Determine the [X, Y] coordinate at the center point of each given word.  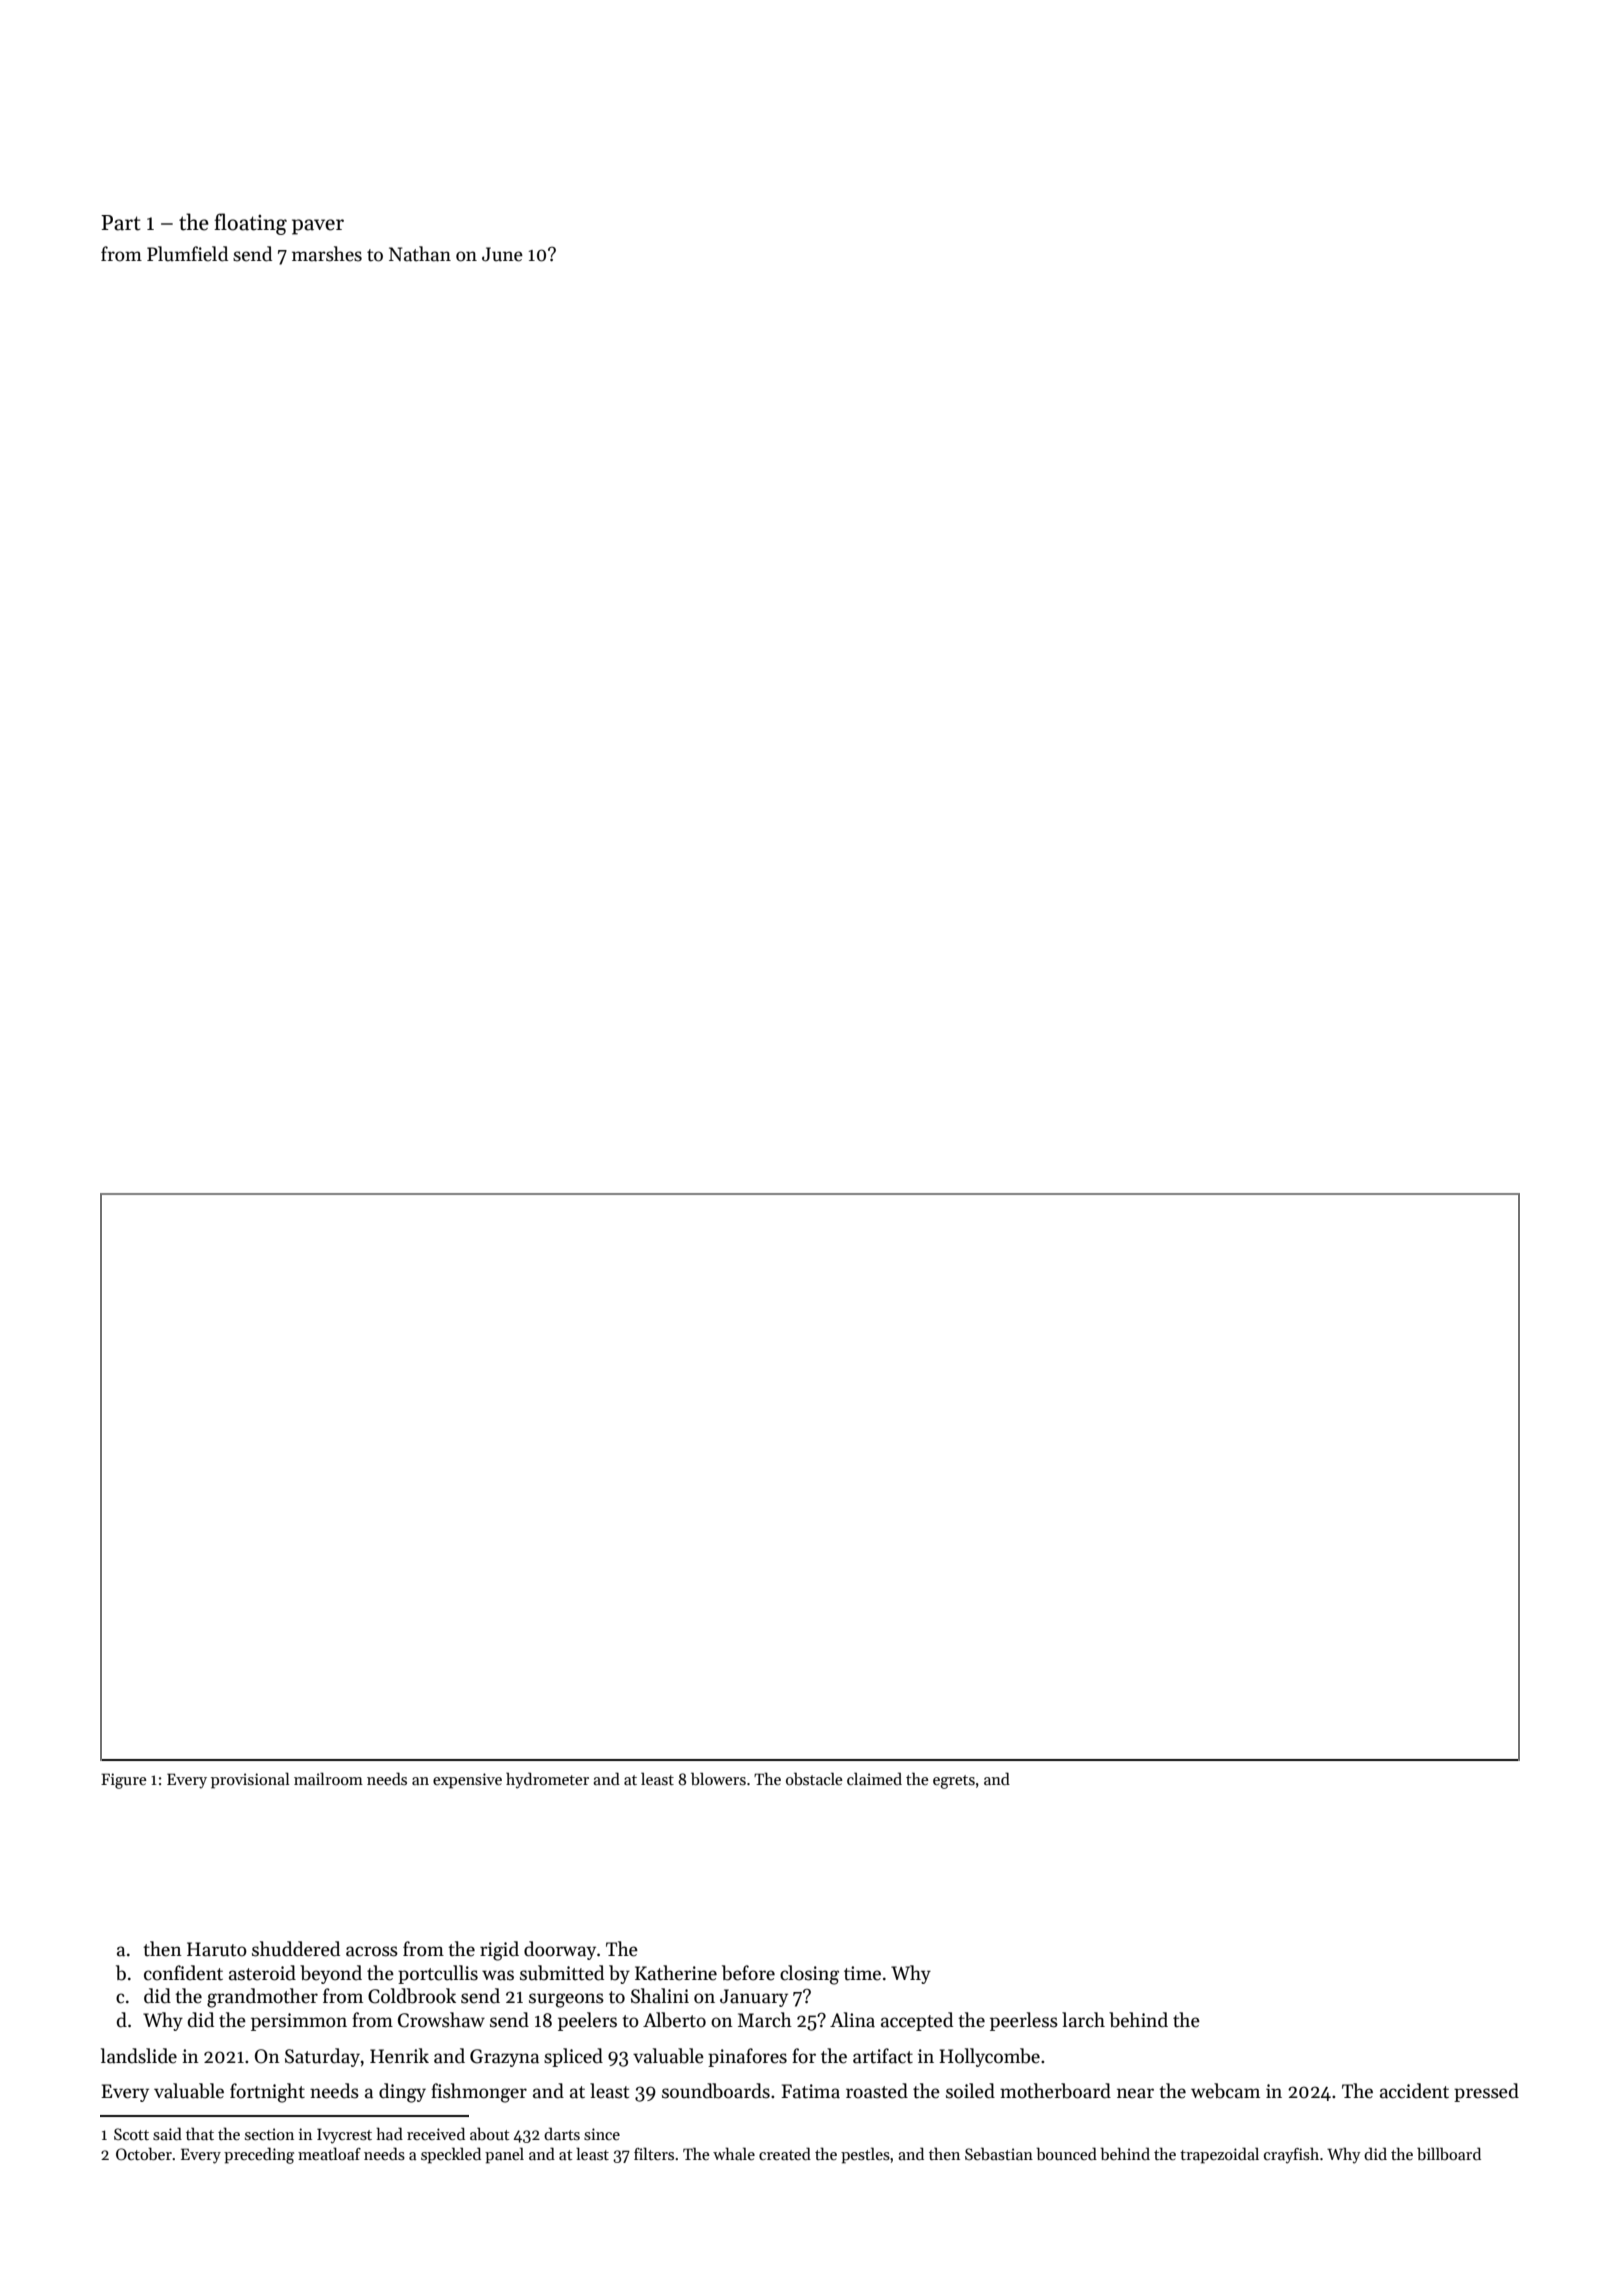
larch [1083, 2020]
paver [318, 227]
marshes [327, 254]
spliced [573, 2057]
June [502, 254]
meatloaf [329, 2153]
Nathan [420, 254]
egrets [954, 1782]
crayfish [1291, 2155]
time [862, 1973]
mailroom [328, 1778]
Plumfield [187, 254]
